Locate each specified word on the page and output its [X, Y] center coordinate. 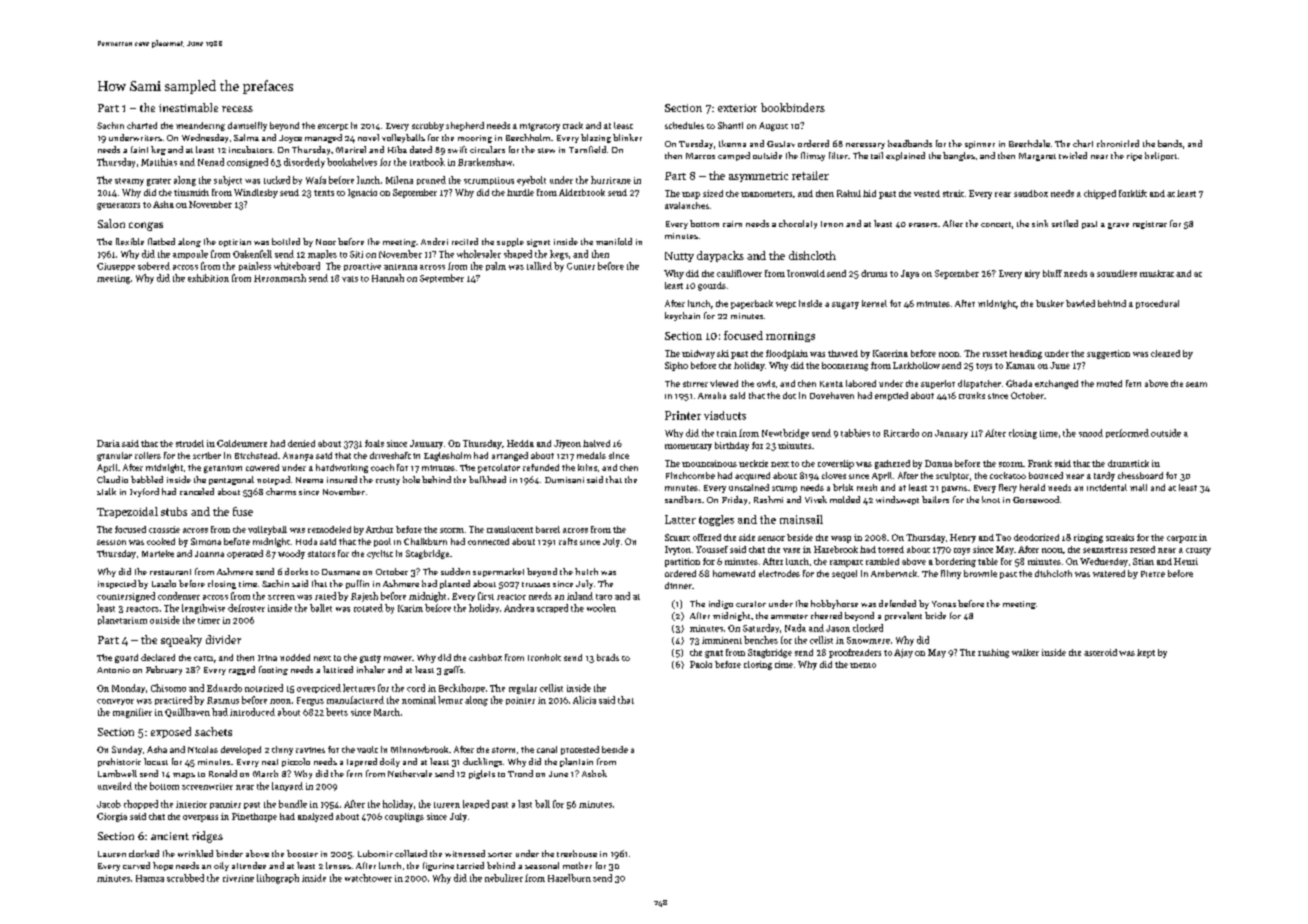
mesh [867, 487]
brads [608, 657]
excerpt [333, 127]
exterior [737, 108]
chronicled [1118, 143]
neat [270, 762]
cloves [834, 475]
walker [1025, 652]
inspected [117, 584]
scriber [207, 455]
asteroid [1100, 652]
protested [580, 750]
